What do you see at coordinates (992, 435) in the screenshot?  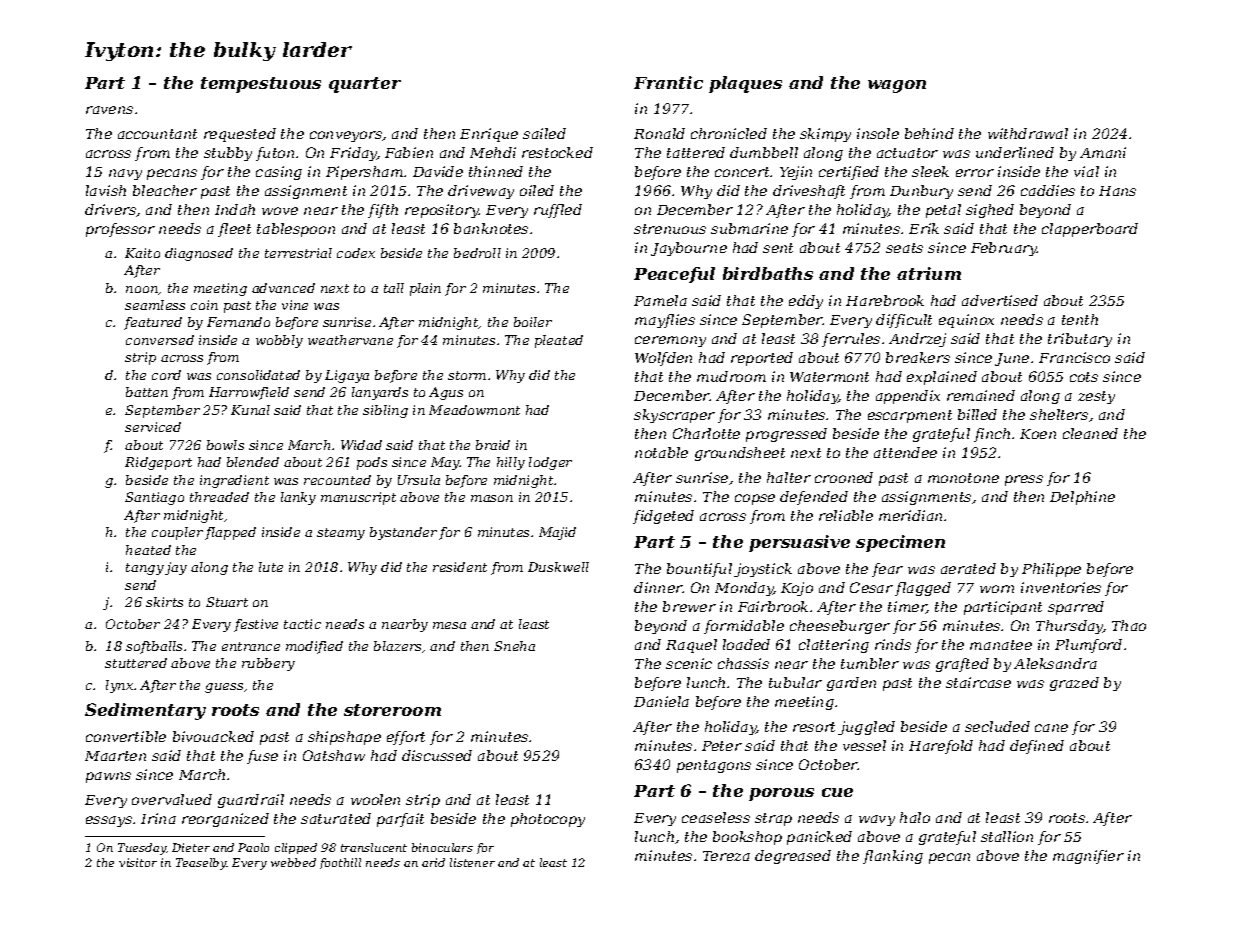 I see `finch` at bounding box center [992, 435].
